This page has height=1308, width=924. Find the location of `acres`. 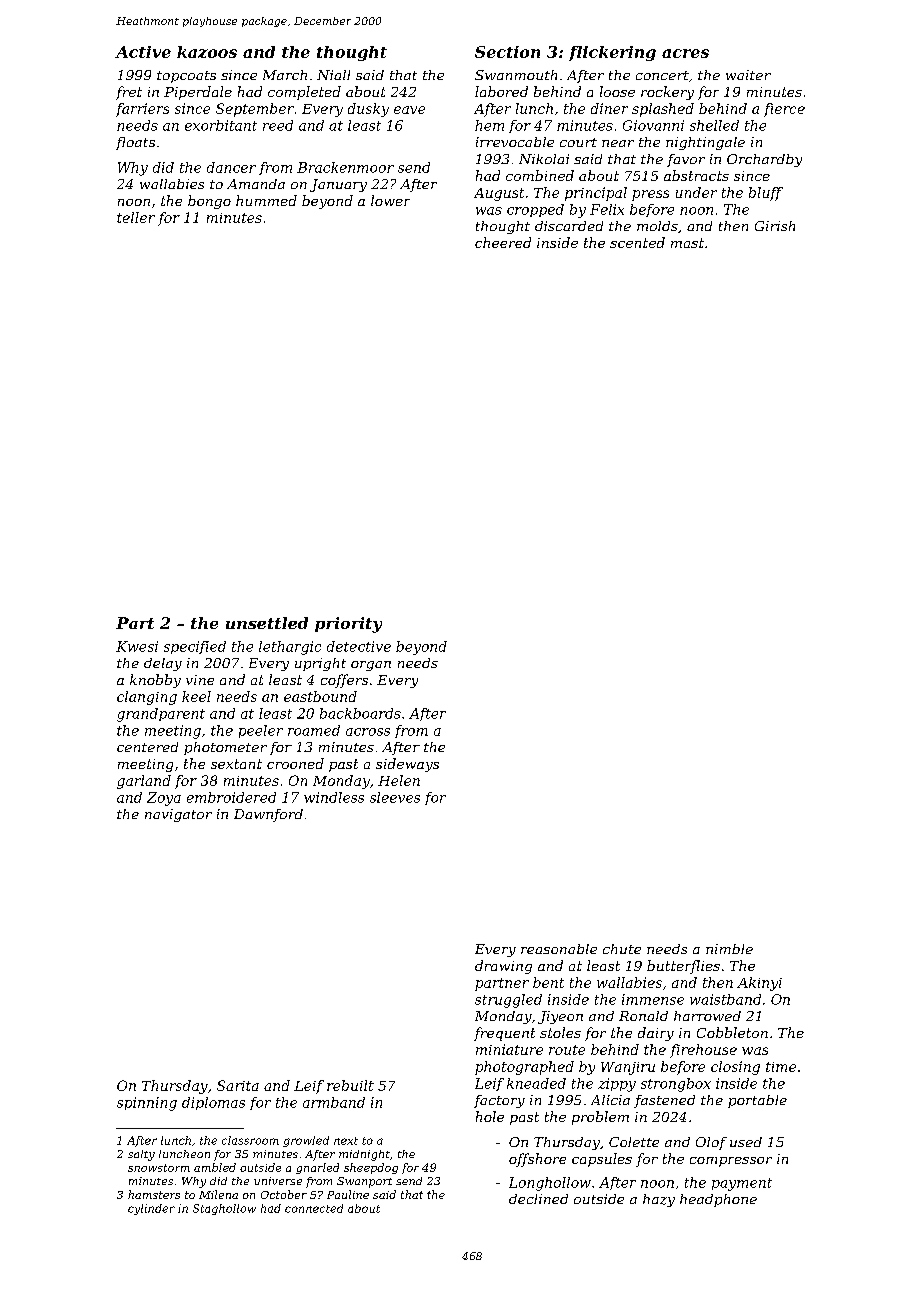

acres is located at coordinates (685, 53).
